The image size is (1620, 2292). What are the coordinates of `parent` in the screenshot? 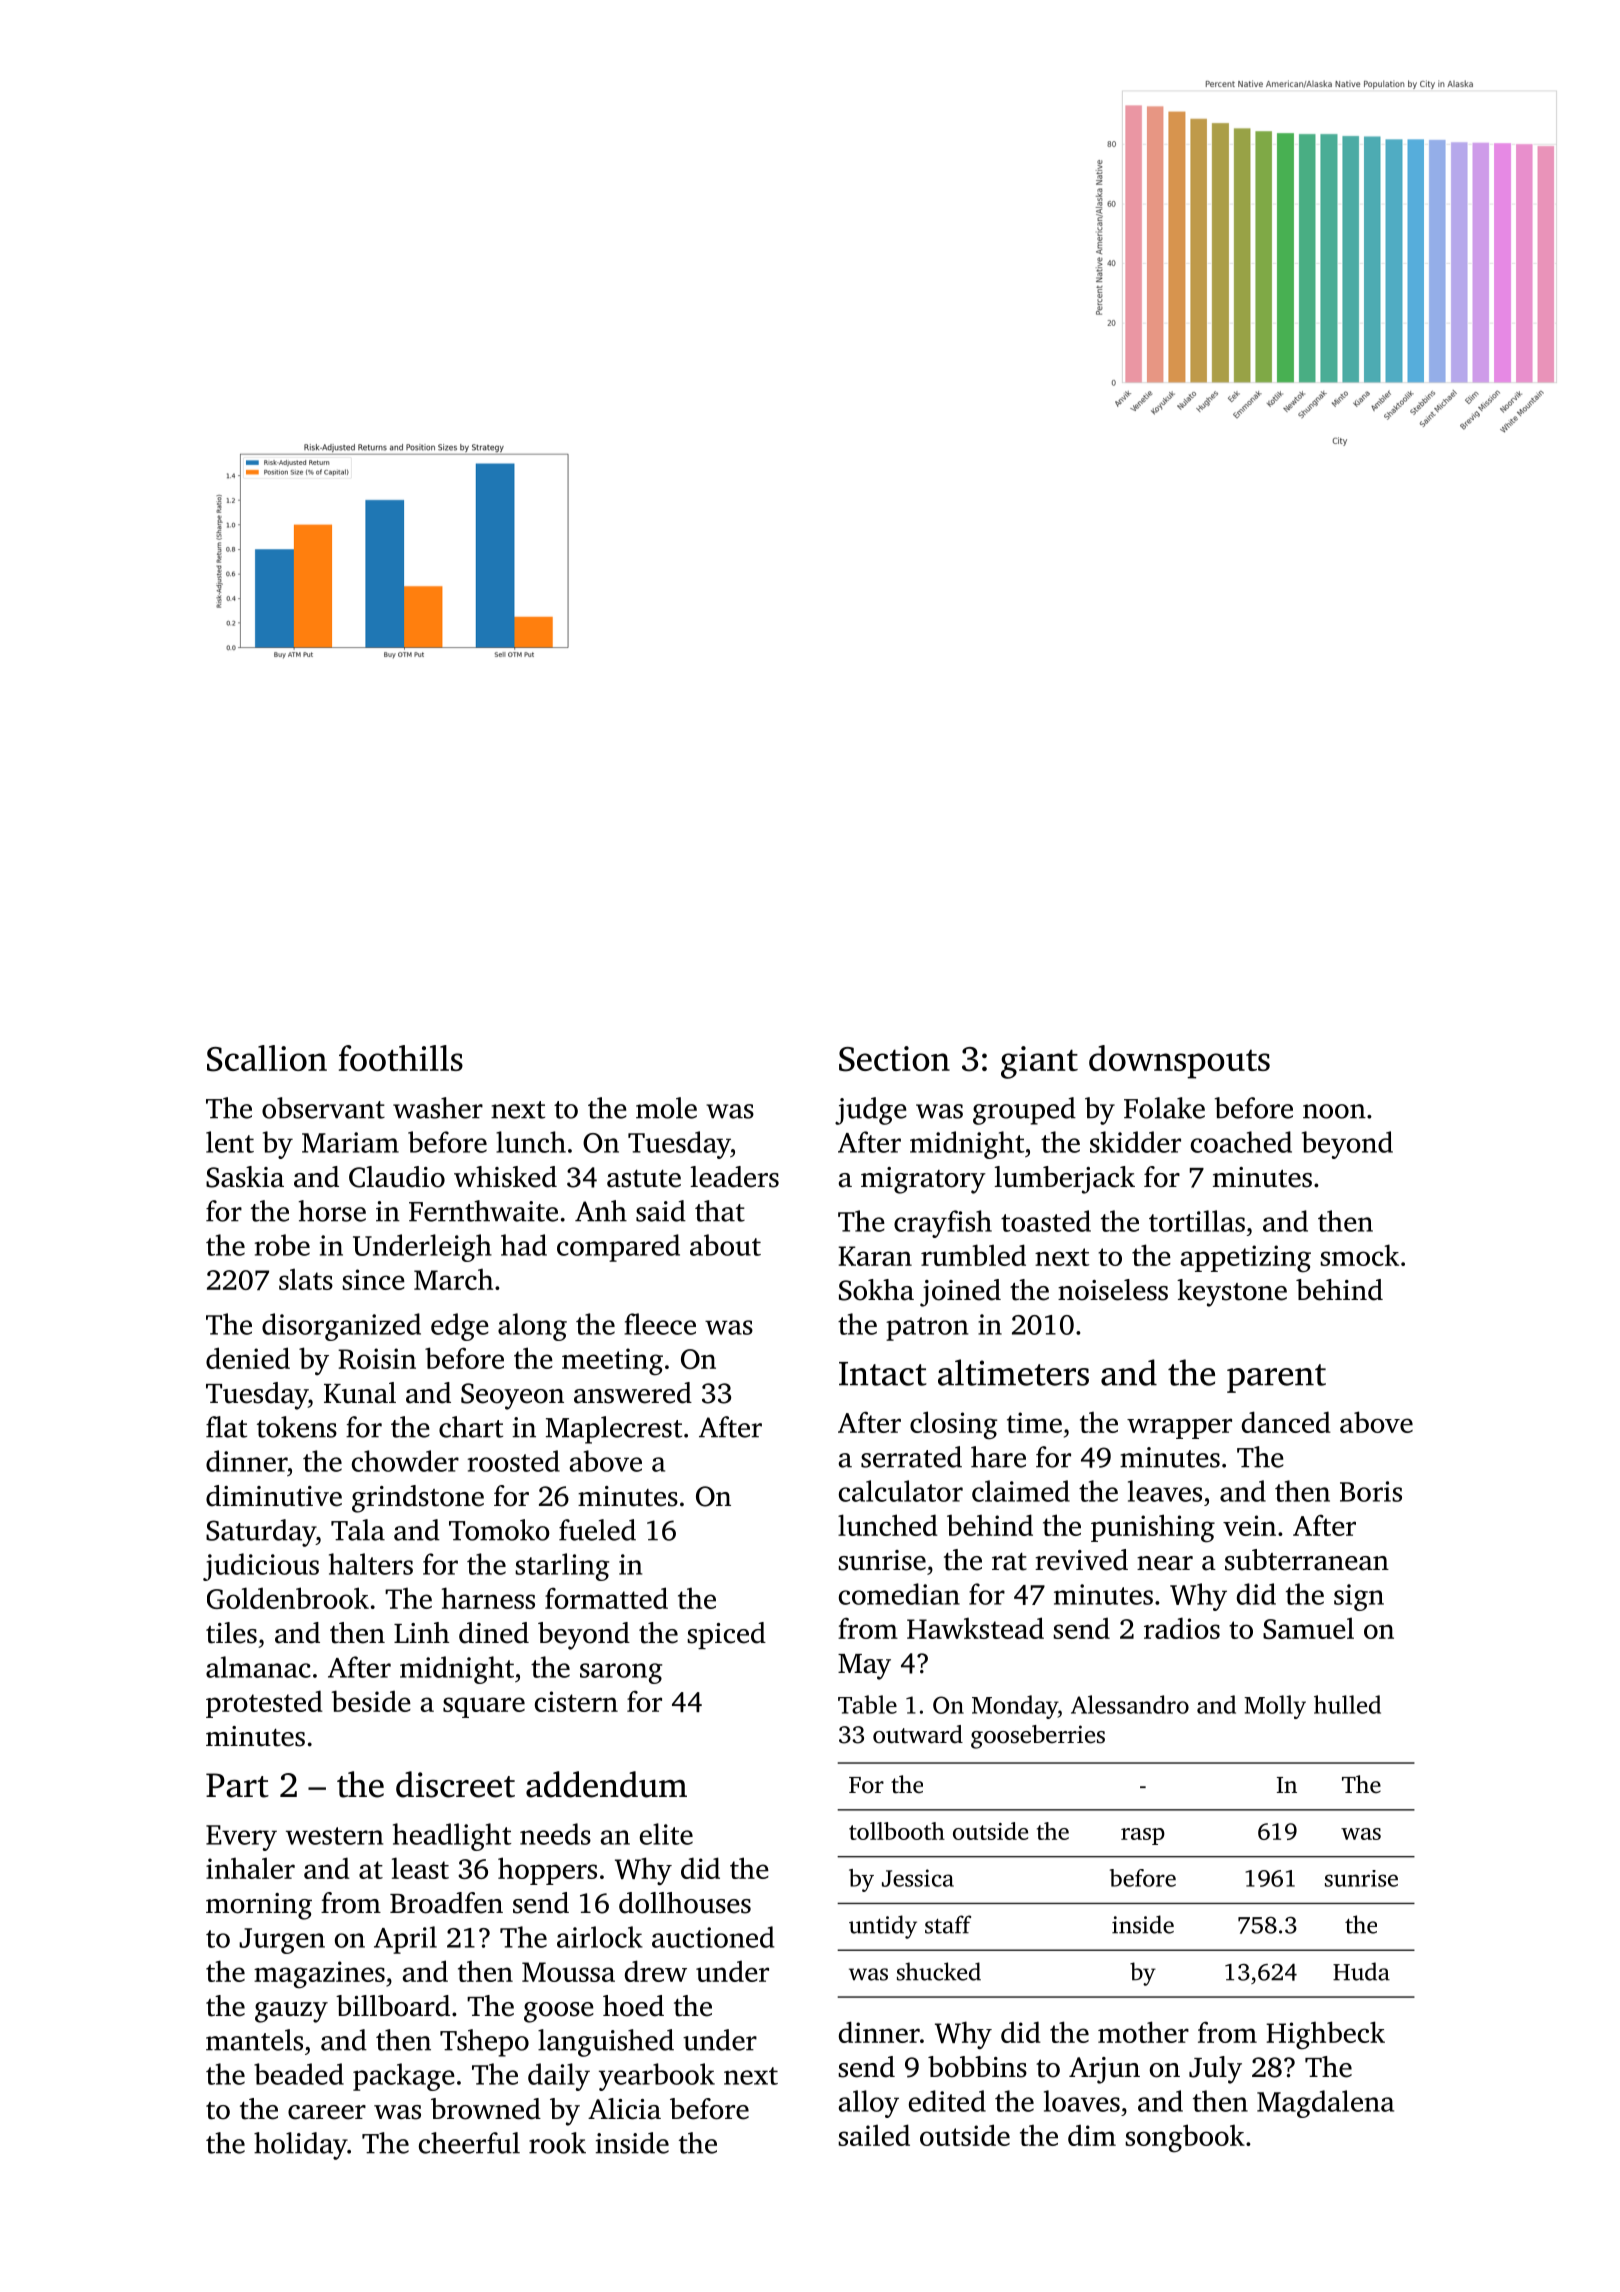 It's located at (1276, 1378).
